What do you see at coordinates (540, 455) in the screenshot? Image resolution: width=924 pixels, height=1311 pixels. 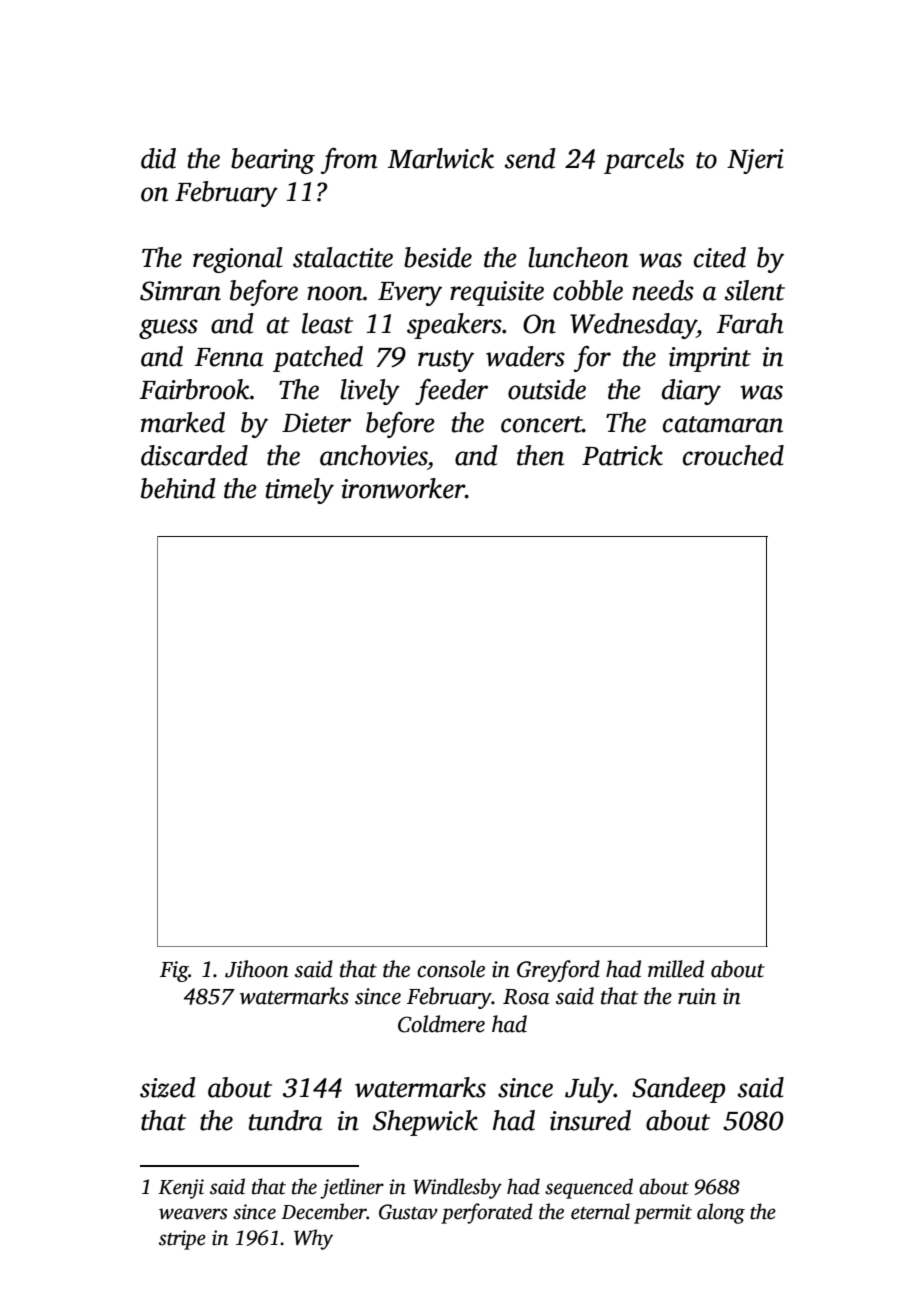 I see `then` at bounding box center [540, 455].
